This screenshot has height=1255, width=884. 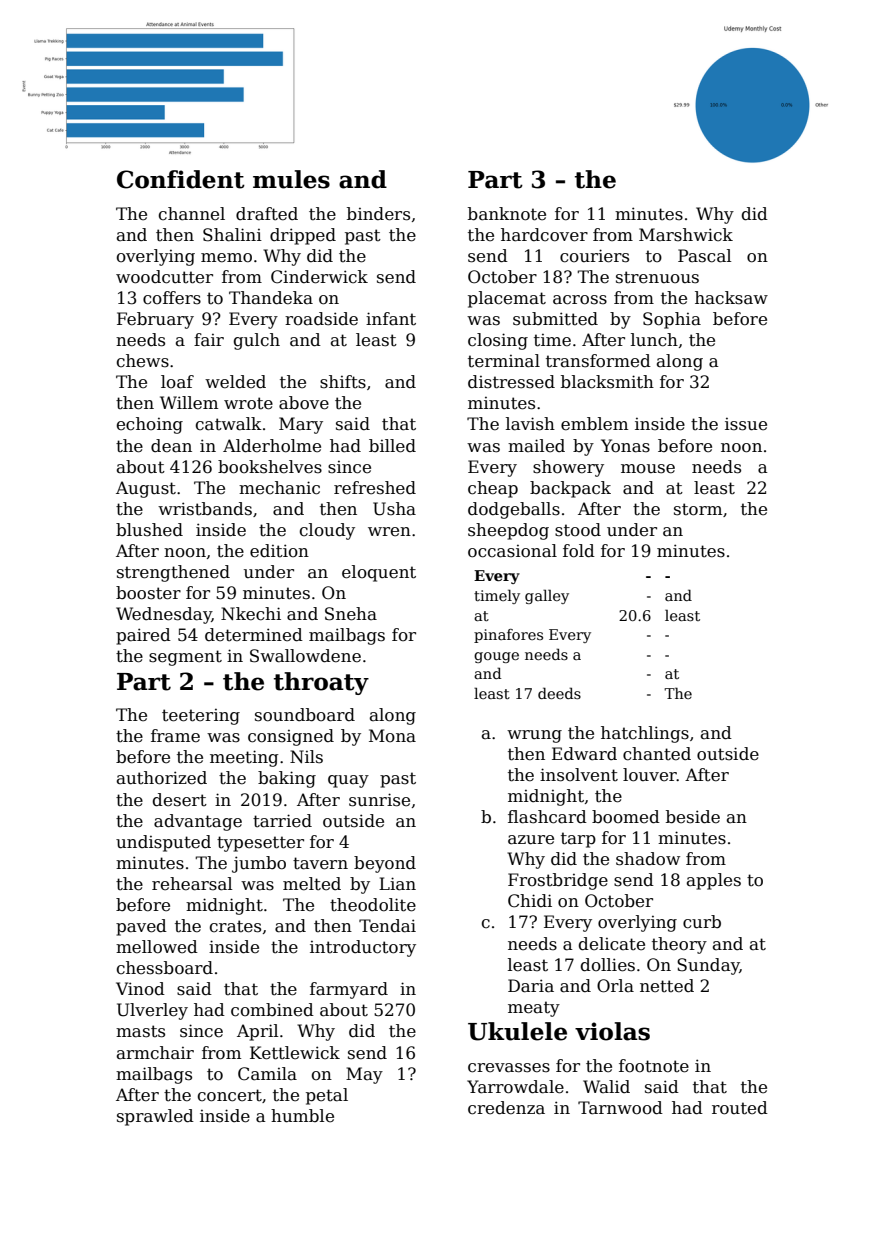 I want to click on masts, so click(x=140, y=1031).
